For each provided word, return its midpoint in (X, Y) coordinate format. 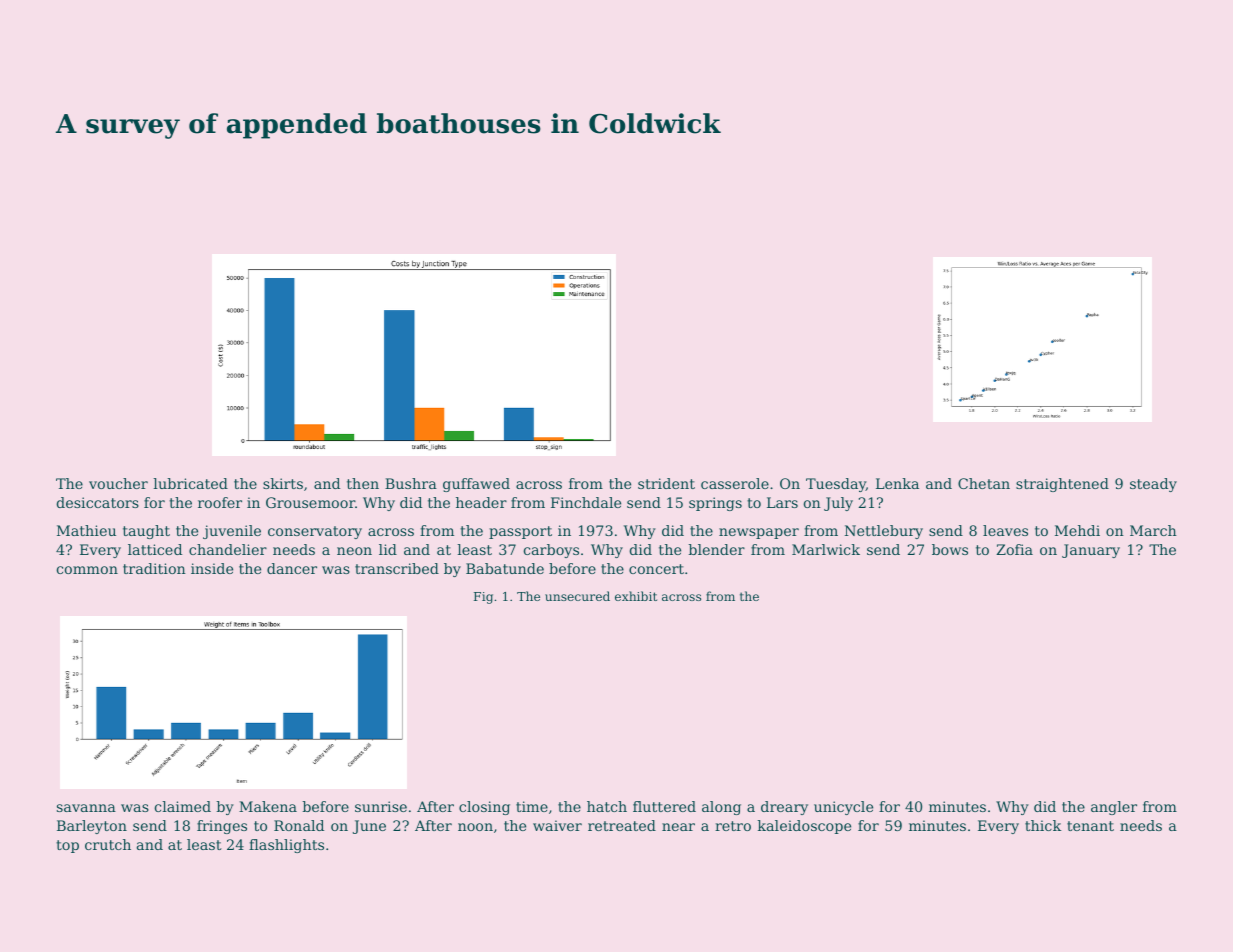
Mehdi (1077, 530)
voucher (118, 483)
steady (1153, 485)
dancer (292, 568)
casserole (735, 483)
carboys (551, 551)
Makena (268, 806)
